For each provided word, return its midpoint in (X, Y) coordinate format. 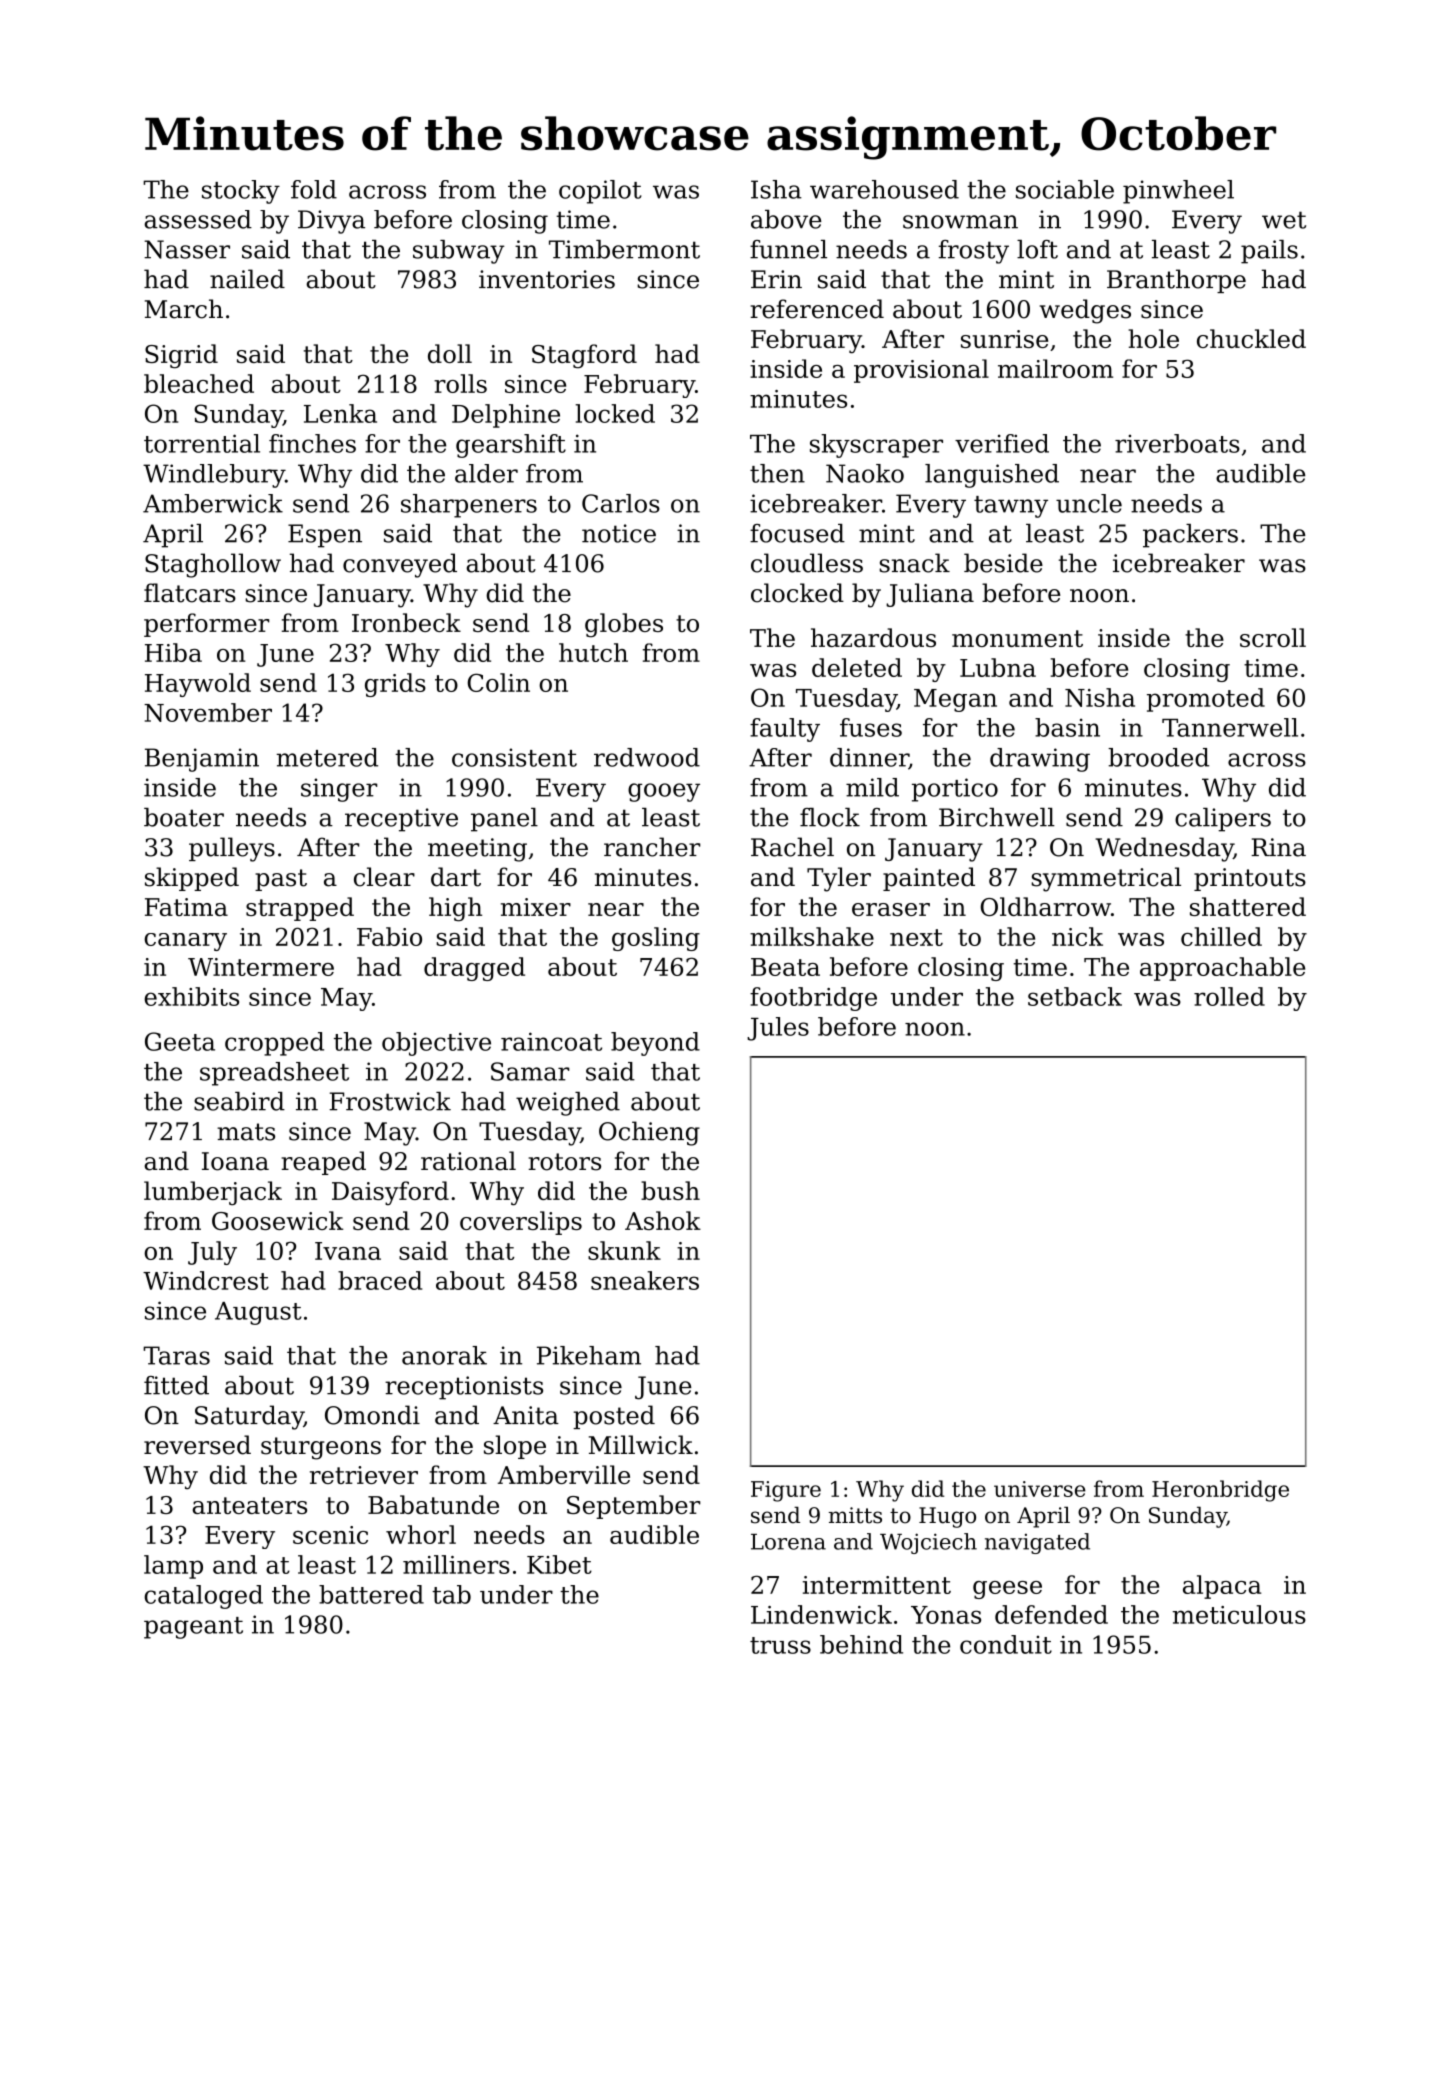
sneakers (645, 1280)
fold (314, 189)
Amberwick (213, 503)
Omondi (372, 1415)
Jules (778, 1029)
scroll (1273, 637)
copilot (600, 192)
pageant (193, 1628)
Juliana (930, 595)
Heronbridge (1220, 1491)
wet (1284, 220)
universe (1040, 1489)
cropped (274, 1044)
